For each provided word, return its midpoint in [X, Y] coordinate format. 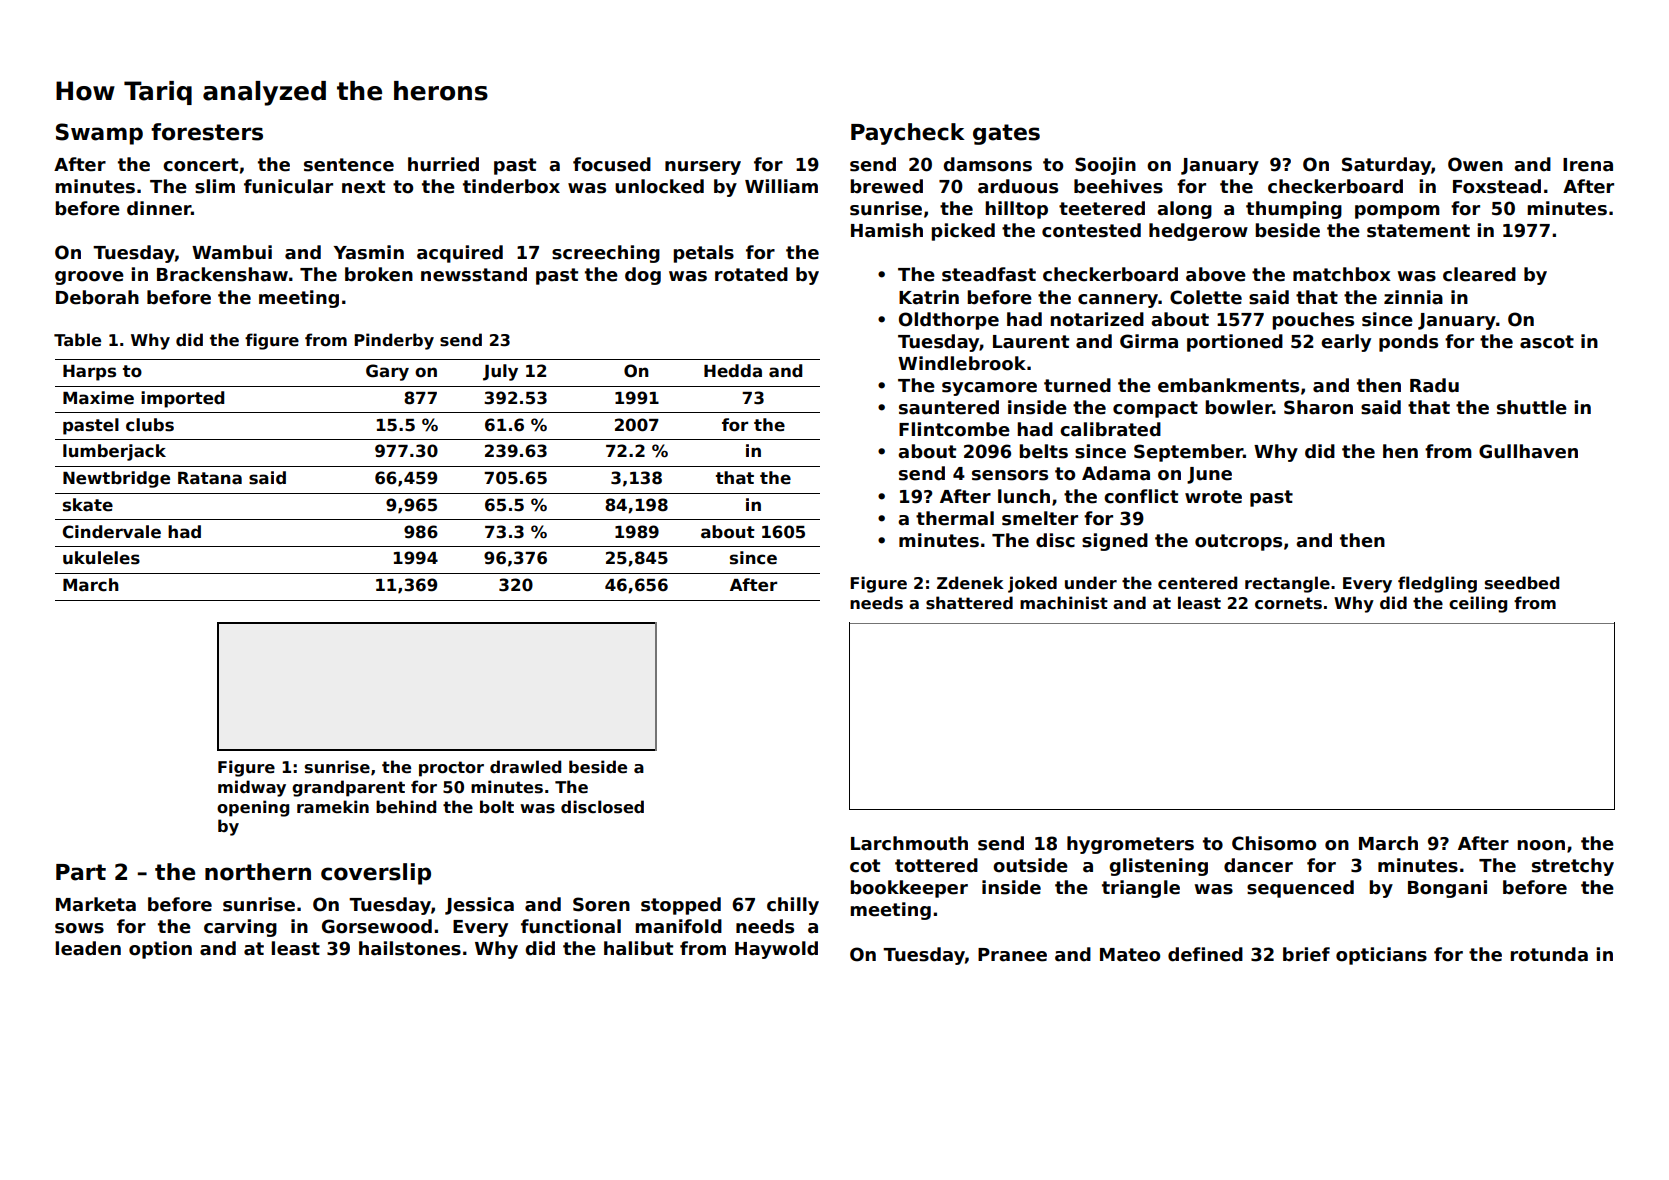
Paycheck [908, 134]
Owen [1475, 164]
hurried [443, 164]
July [500, 372]
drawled [525, 766]
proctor [451, 769]
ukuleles [101, 558]
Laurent [1031, 342]
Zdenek [970, 583]
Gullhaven [1528, 451]
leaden [88, 948]
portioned [1235, 343]
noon [1541, 845]
